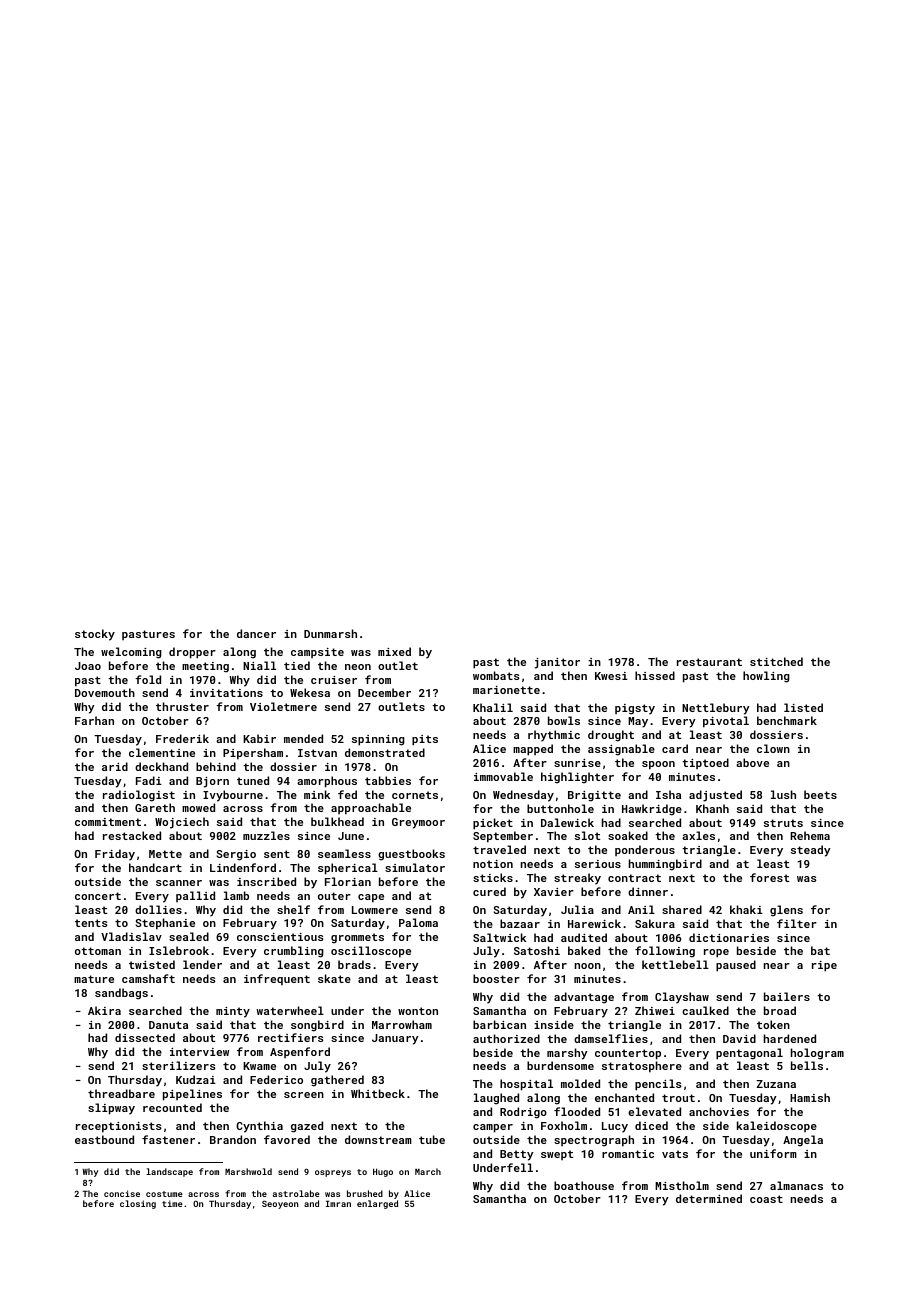 The height and width of the screenshot is (1308, 924). I want to click on Dunmarsh, so click(330, 633).
